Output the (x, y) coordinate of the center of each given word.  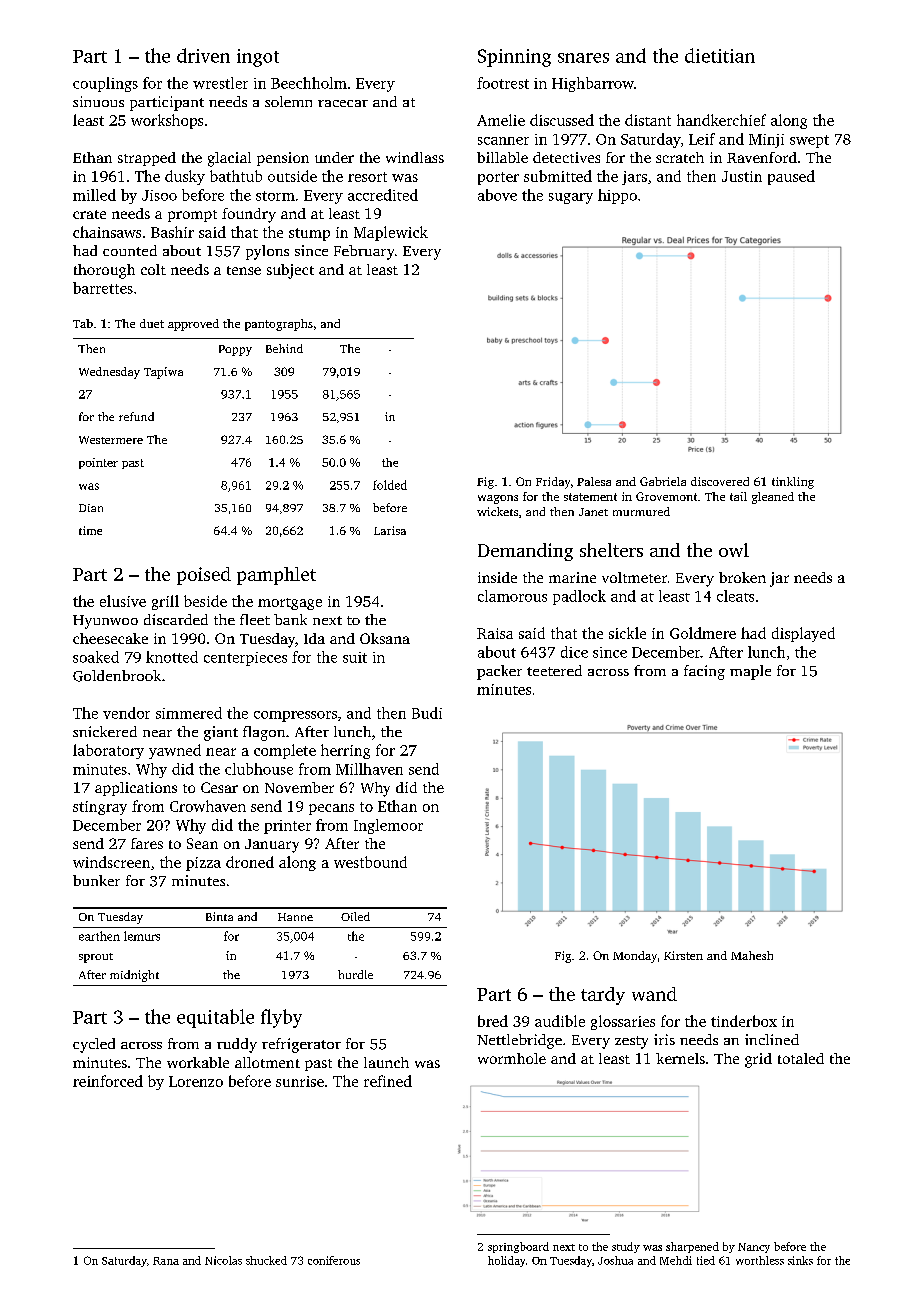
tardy (603, 996)
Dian (91, 508)
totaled (801, 1058)
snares (583, 58)
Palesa (594, 481)
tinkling (793, 483)
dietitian (720, 55)
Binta (219, 916)
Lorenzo (196, 1081)
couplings (105, 84)
